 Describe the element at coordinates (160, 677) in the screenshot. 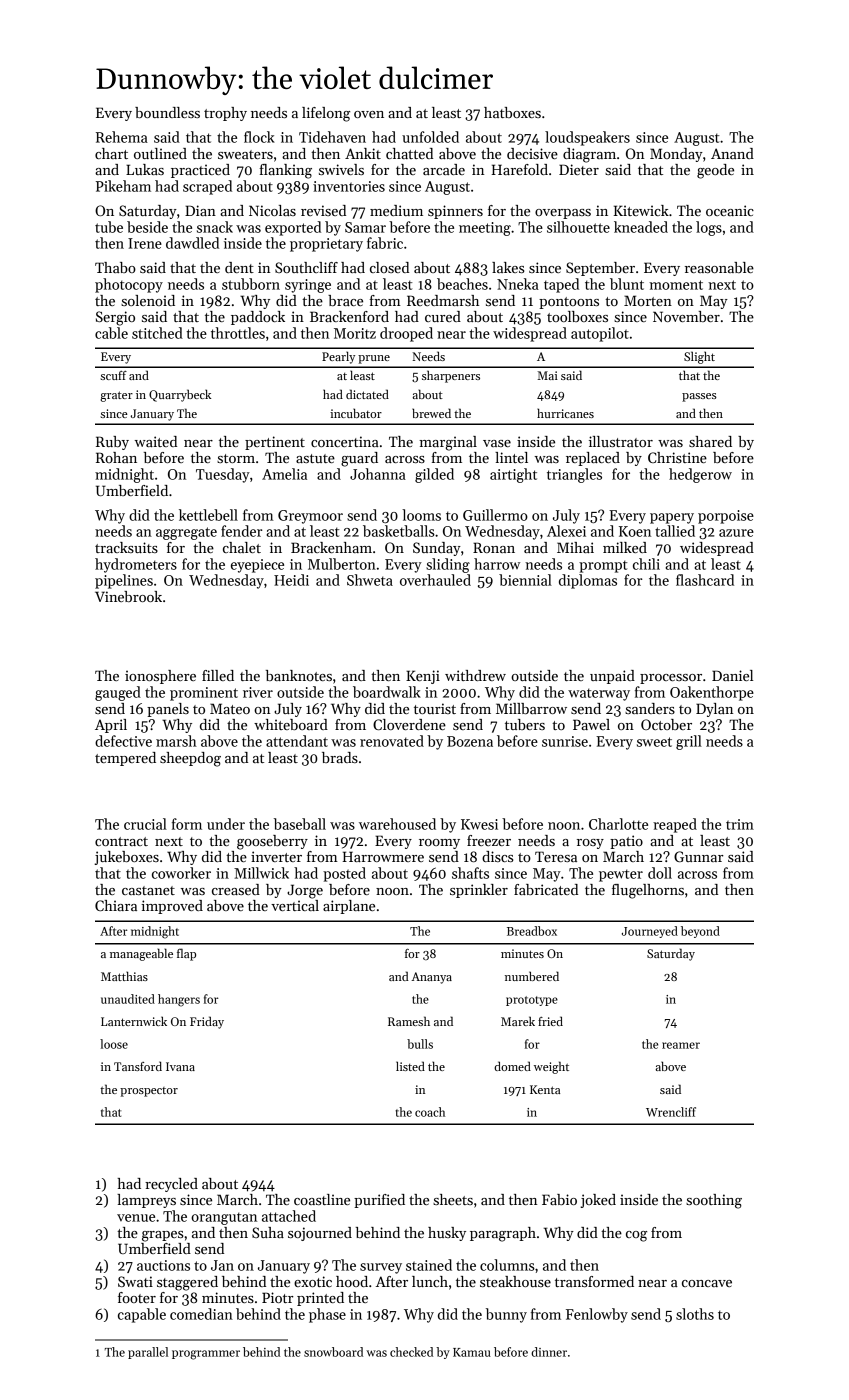

I see `ionosphere` at that location.
